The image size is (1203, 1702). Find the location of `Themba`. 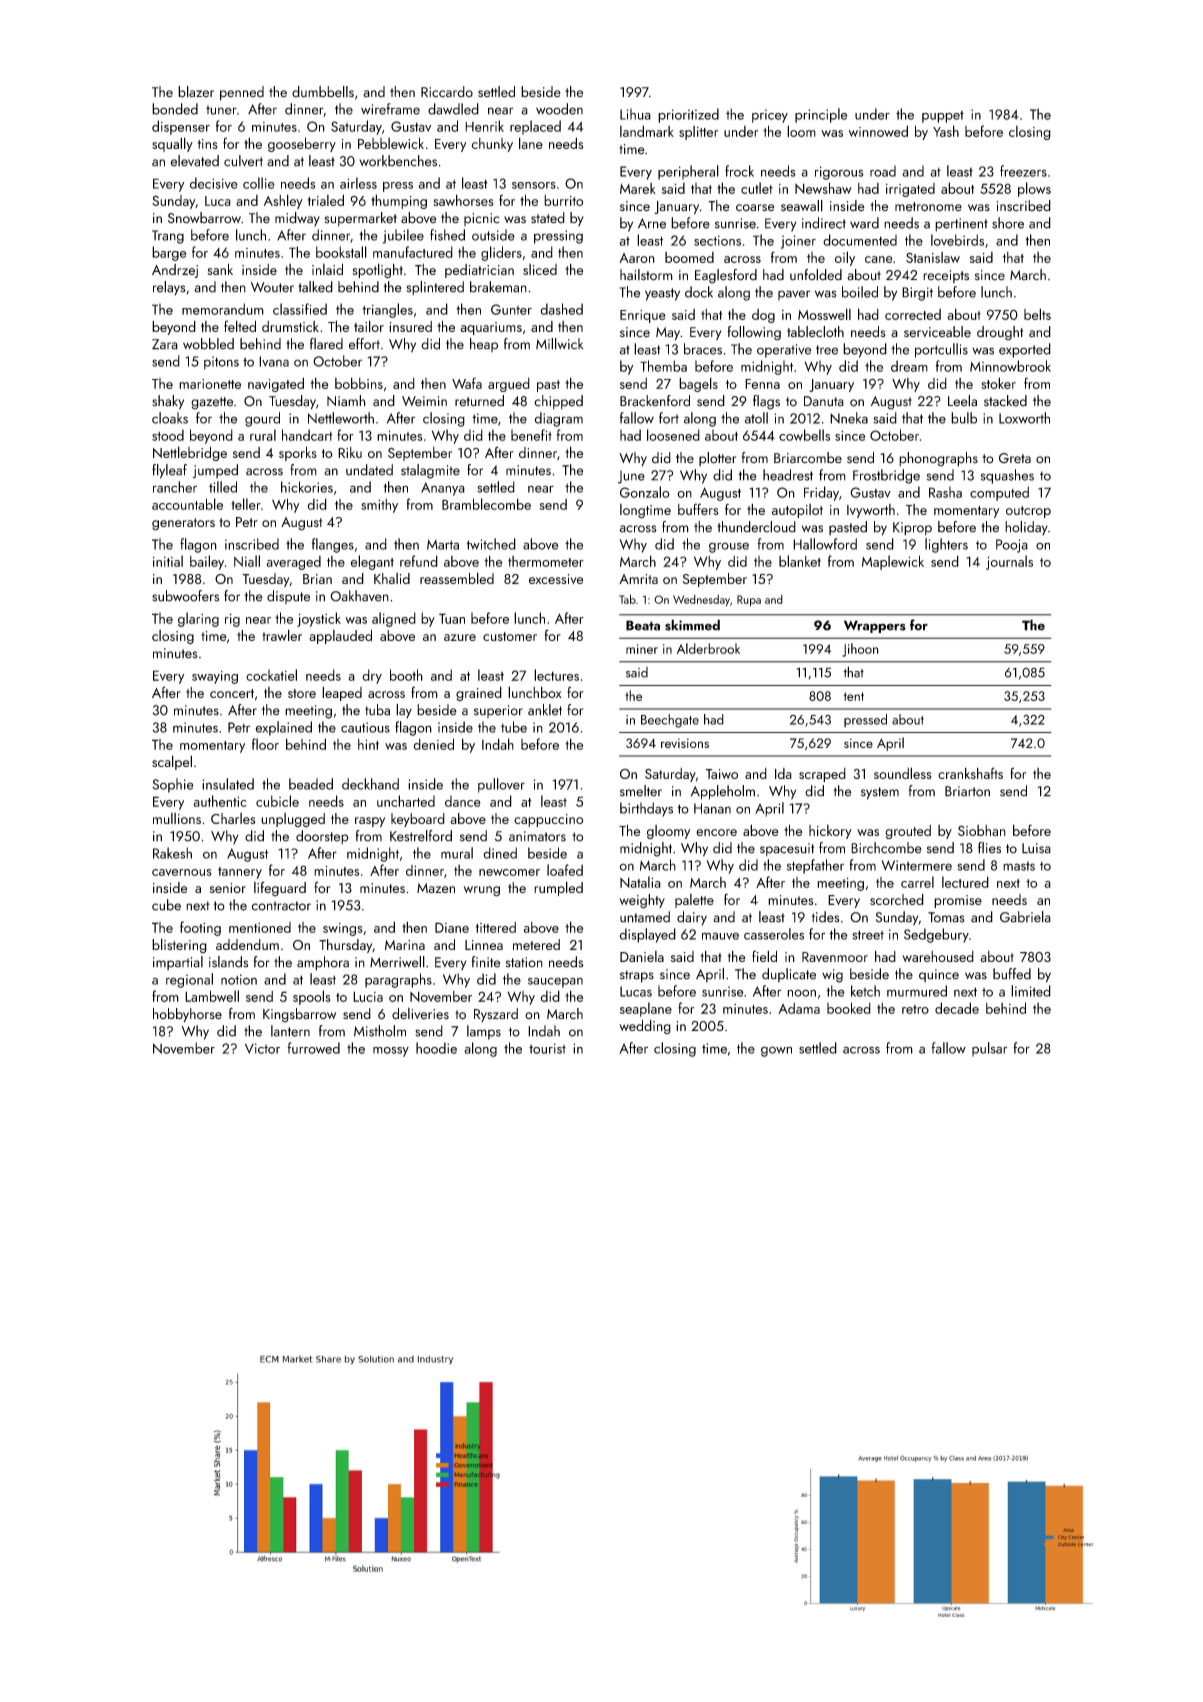

Themba is located at coordinates (663, 366).
